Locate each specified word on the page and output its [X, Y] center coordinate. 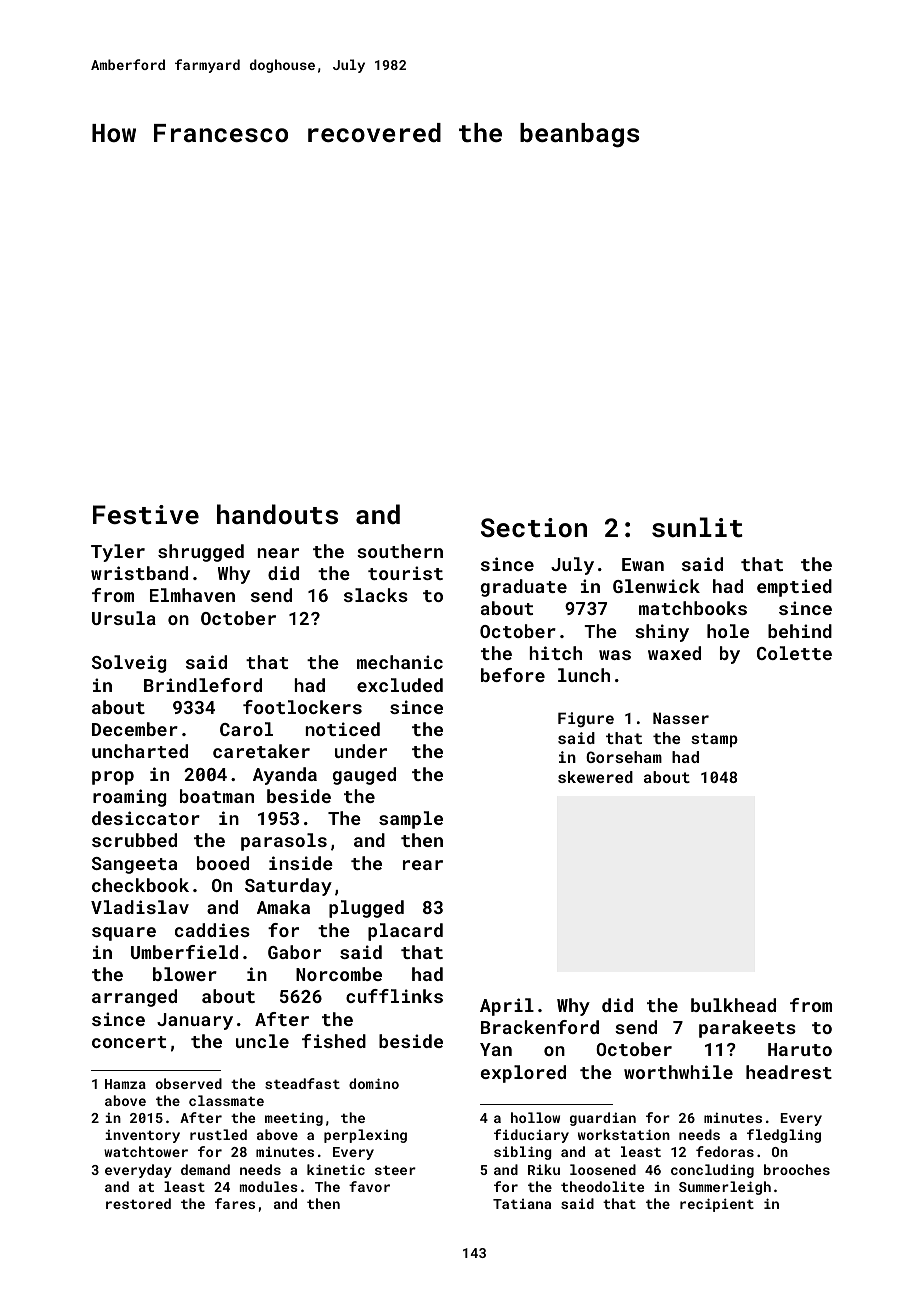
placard [405, 932]
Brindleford [203, 685]
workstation [624, 1134]
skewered [595, 777]
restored [138, 1203]
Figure [586, 720]
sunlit [697, 527]
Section [534, 528]
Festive [146, 515]
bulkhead [733, 1005]
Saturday [288, 887]
